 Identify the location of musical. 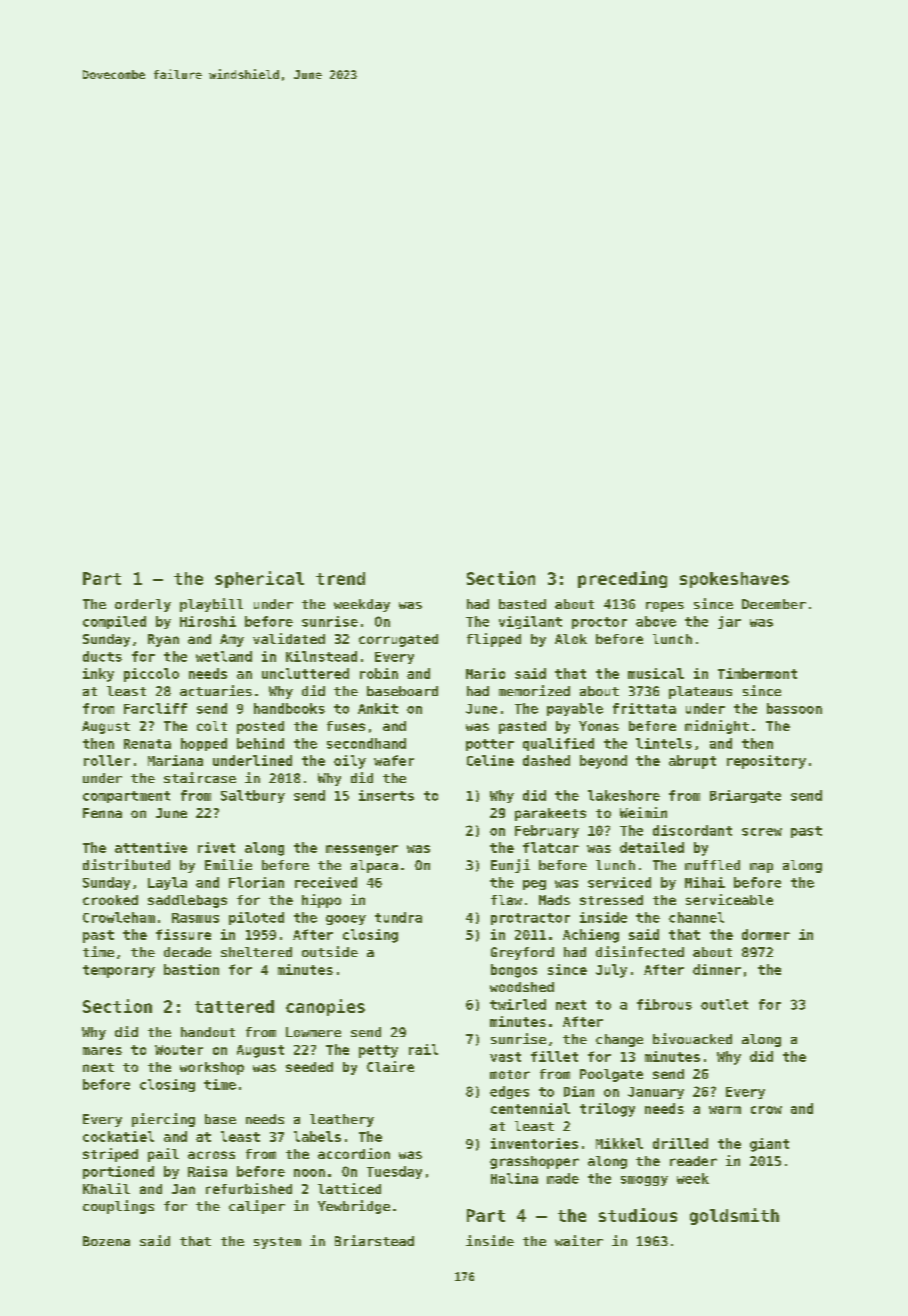
(656, 673).
